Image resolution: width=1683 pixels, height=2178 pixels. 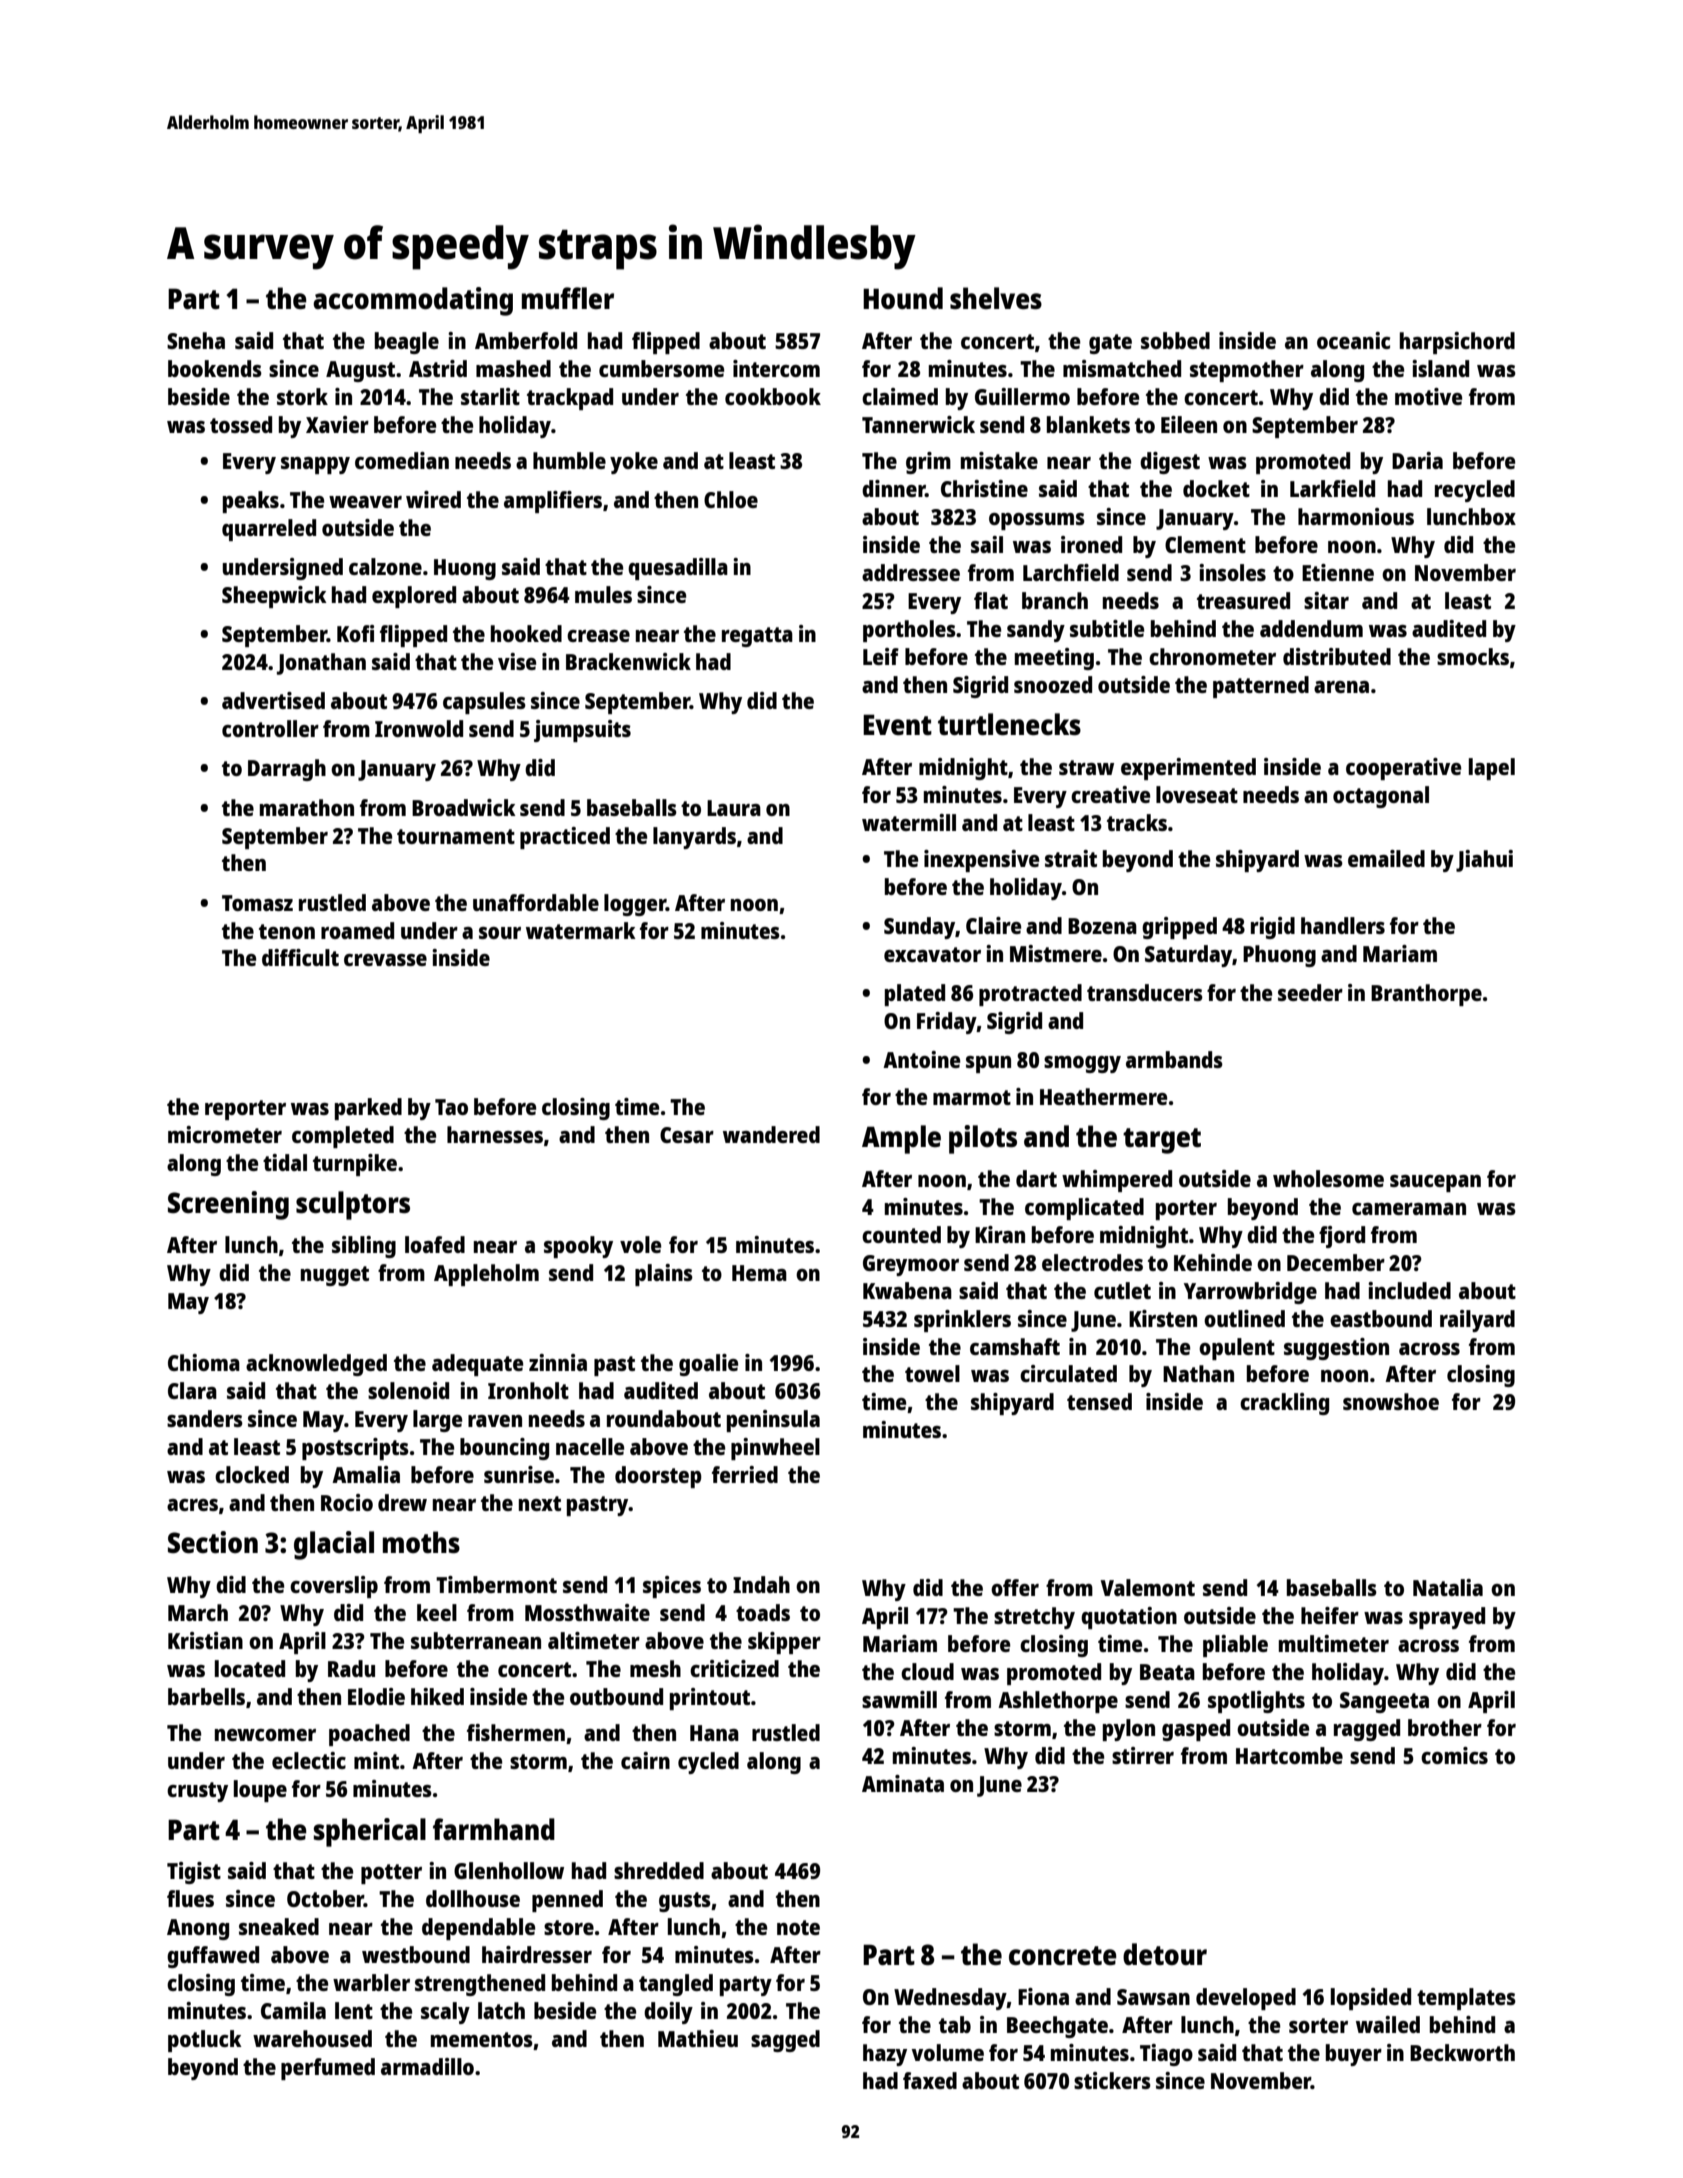 I want to click on farmhand, so click(x=494, y=1829).
